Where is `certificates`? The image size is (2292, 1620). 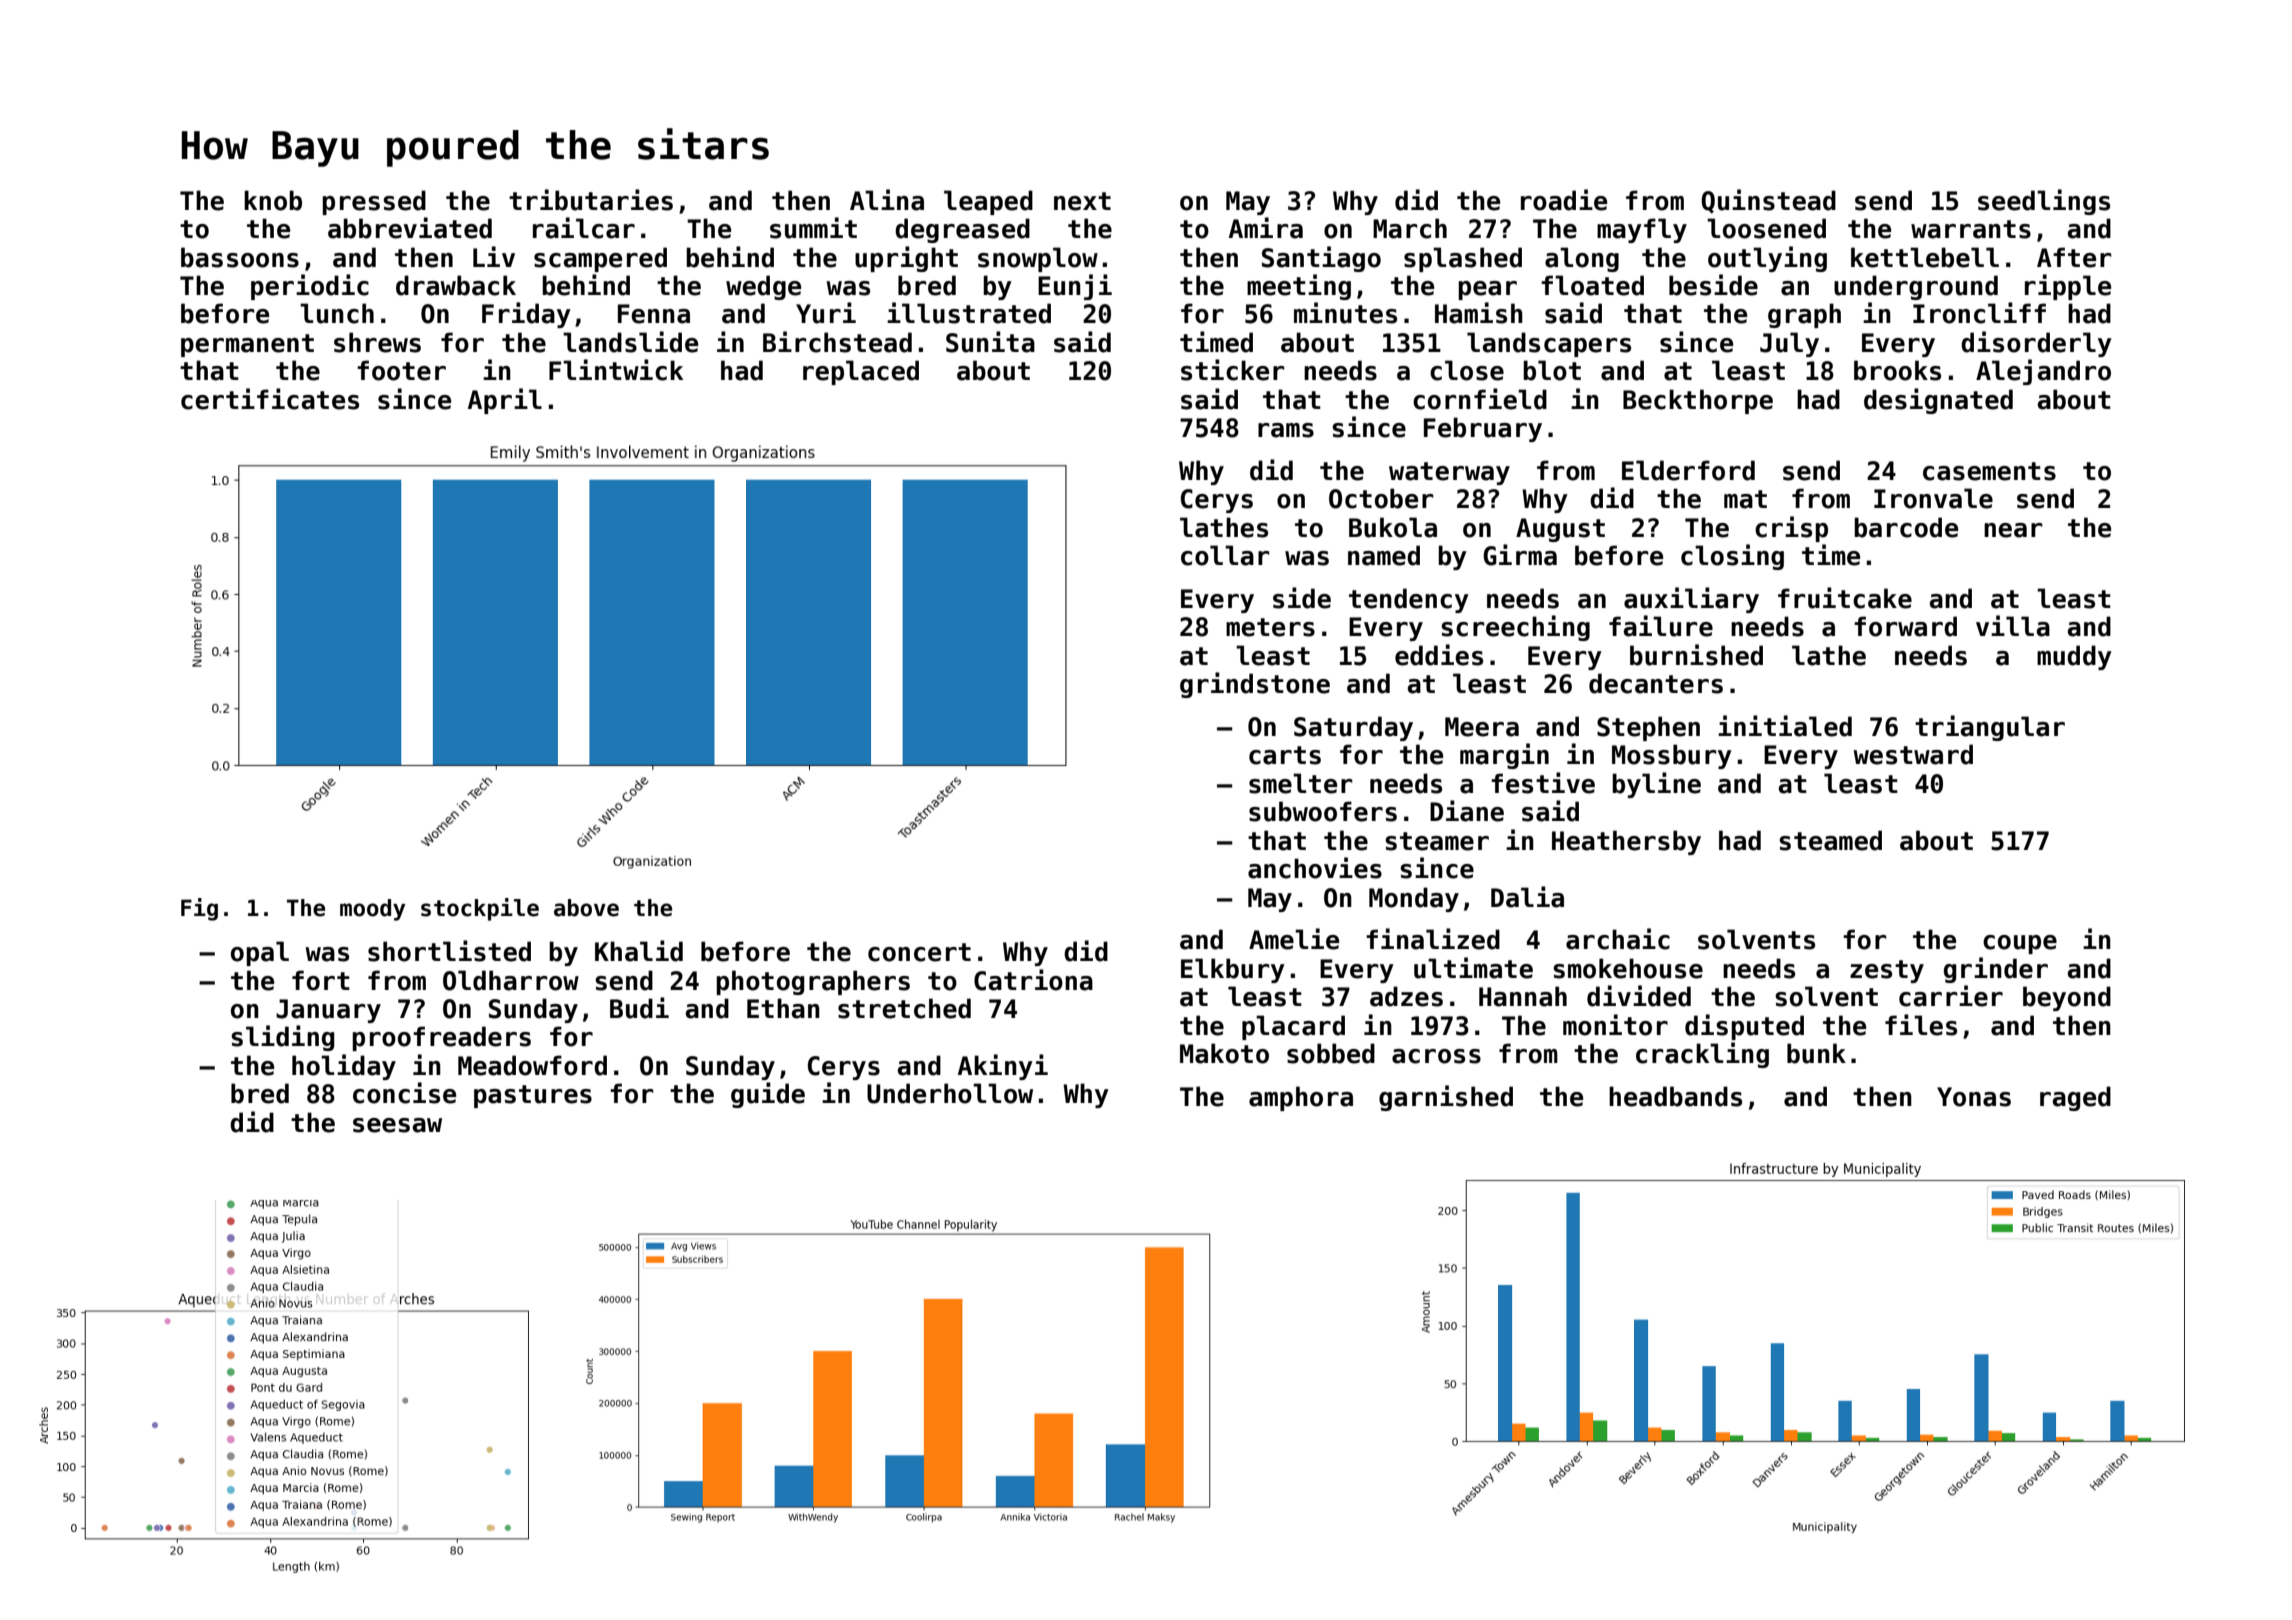
certificates is located at coordinates (270, 399).
